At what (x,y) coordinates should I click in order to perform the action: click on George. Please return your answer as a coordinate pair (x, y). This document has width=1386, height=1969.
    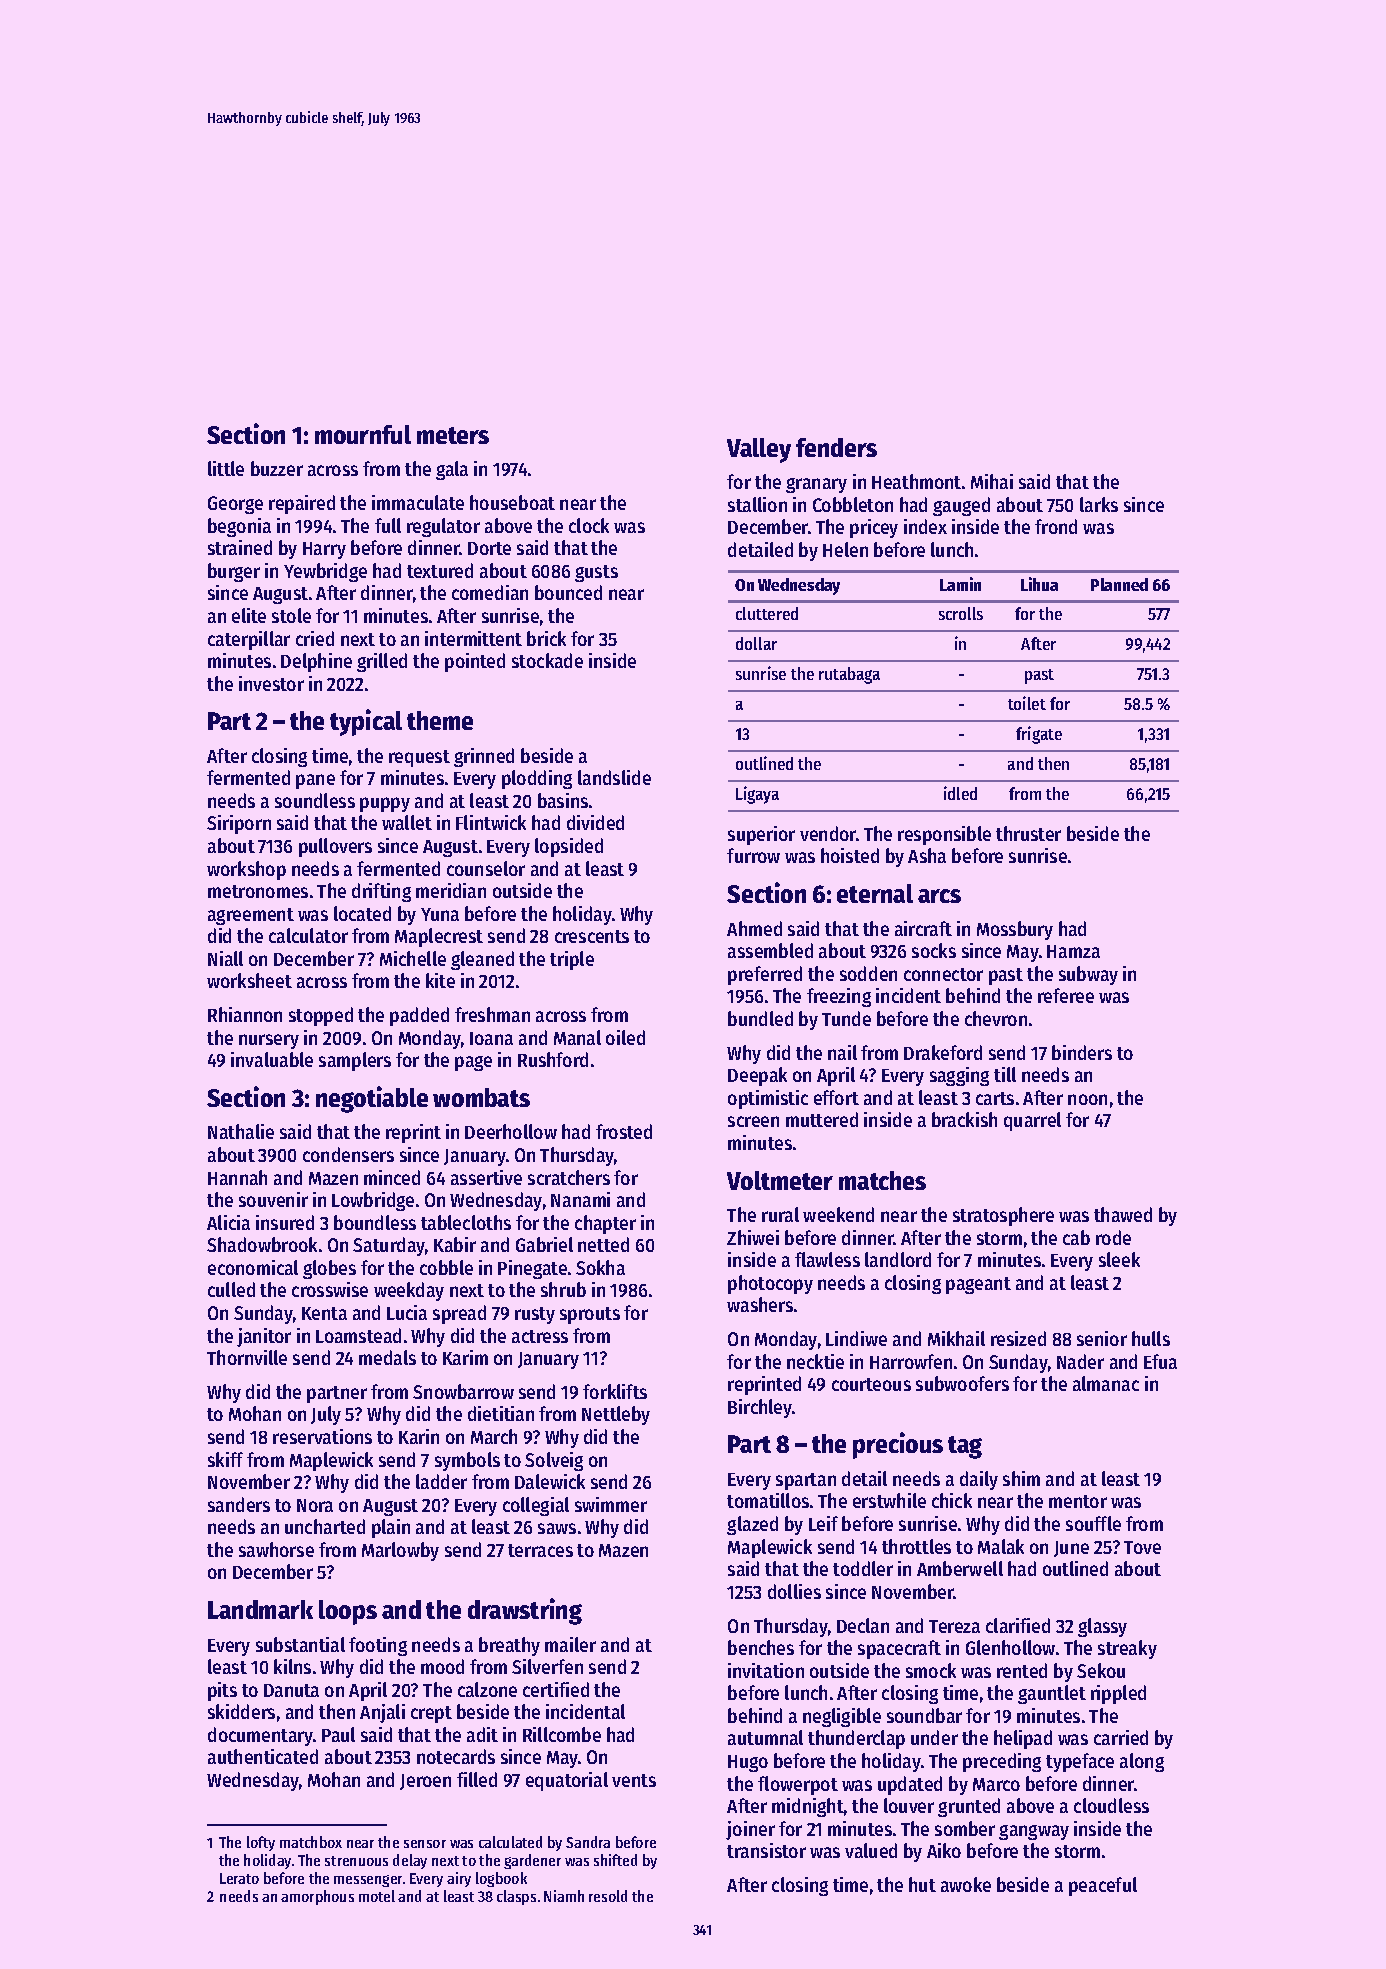
    Looking at the image, I should click on (235, 505).
